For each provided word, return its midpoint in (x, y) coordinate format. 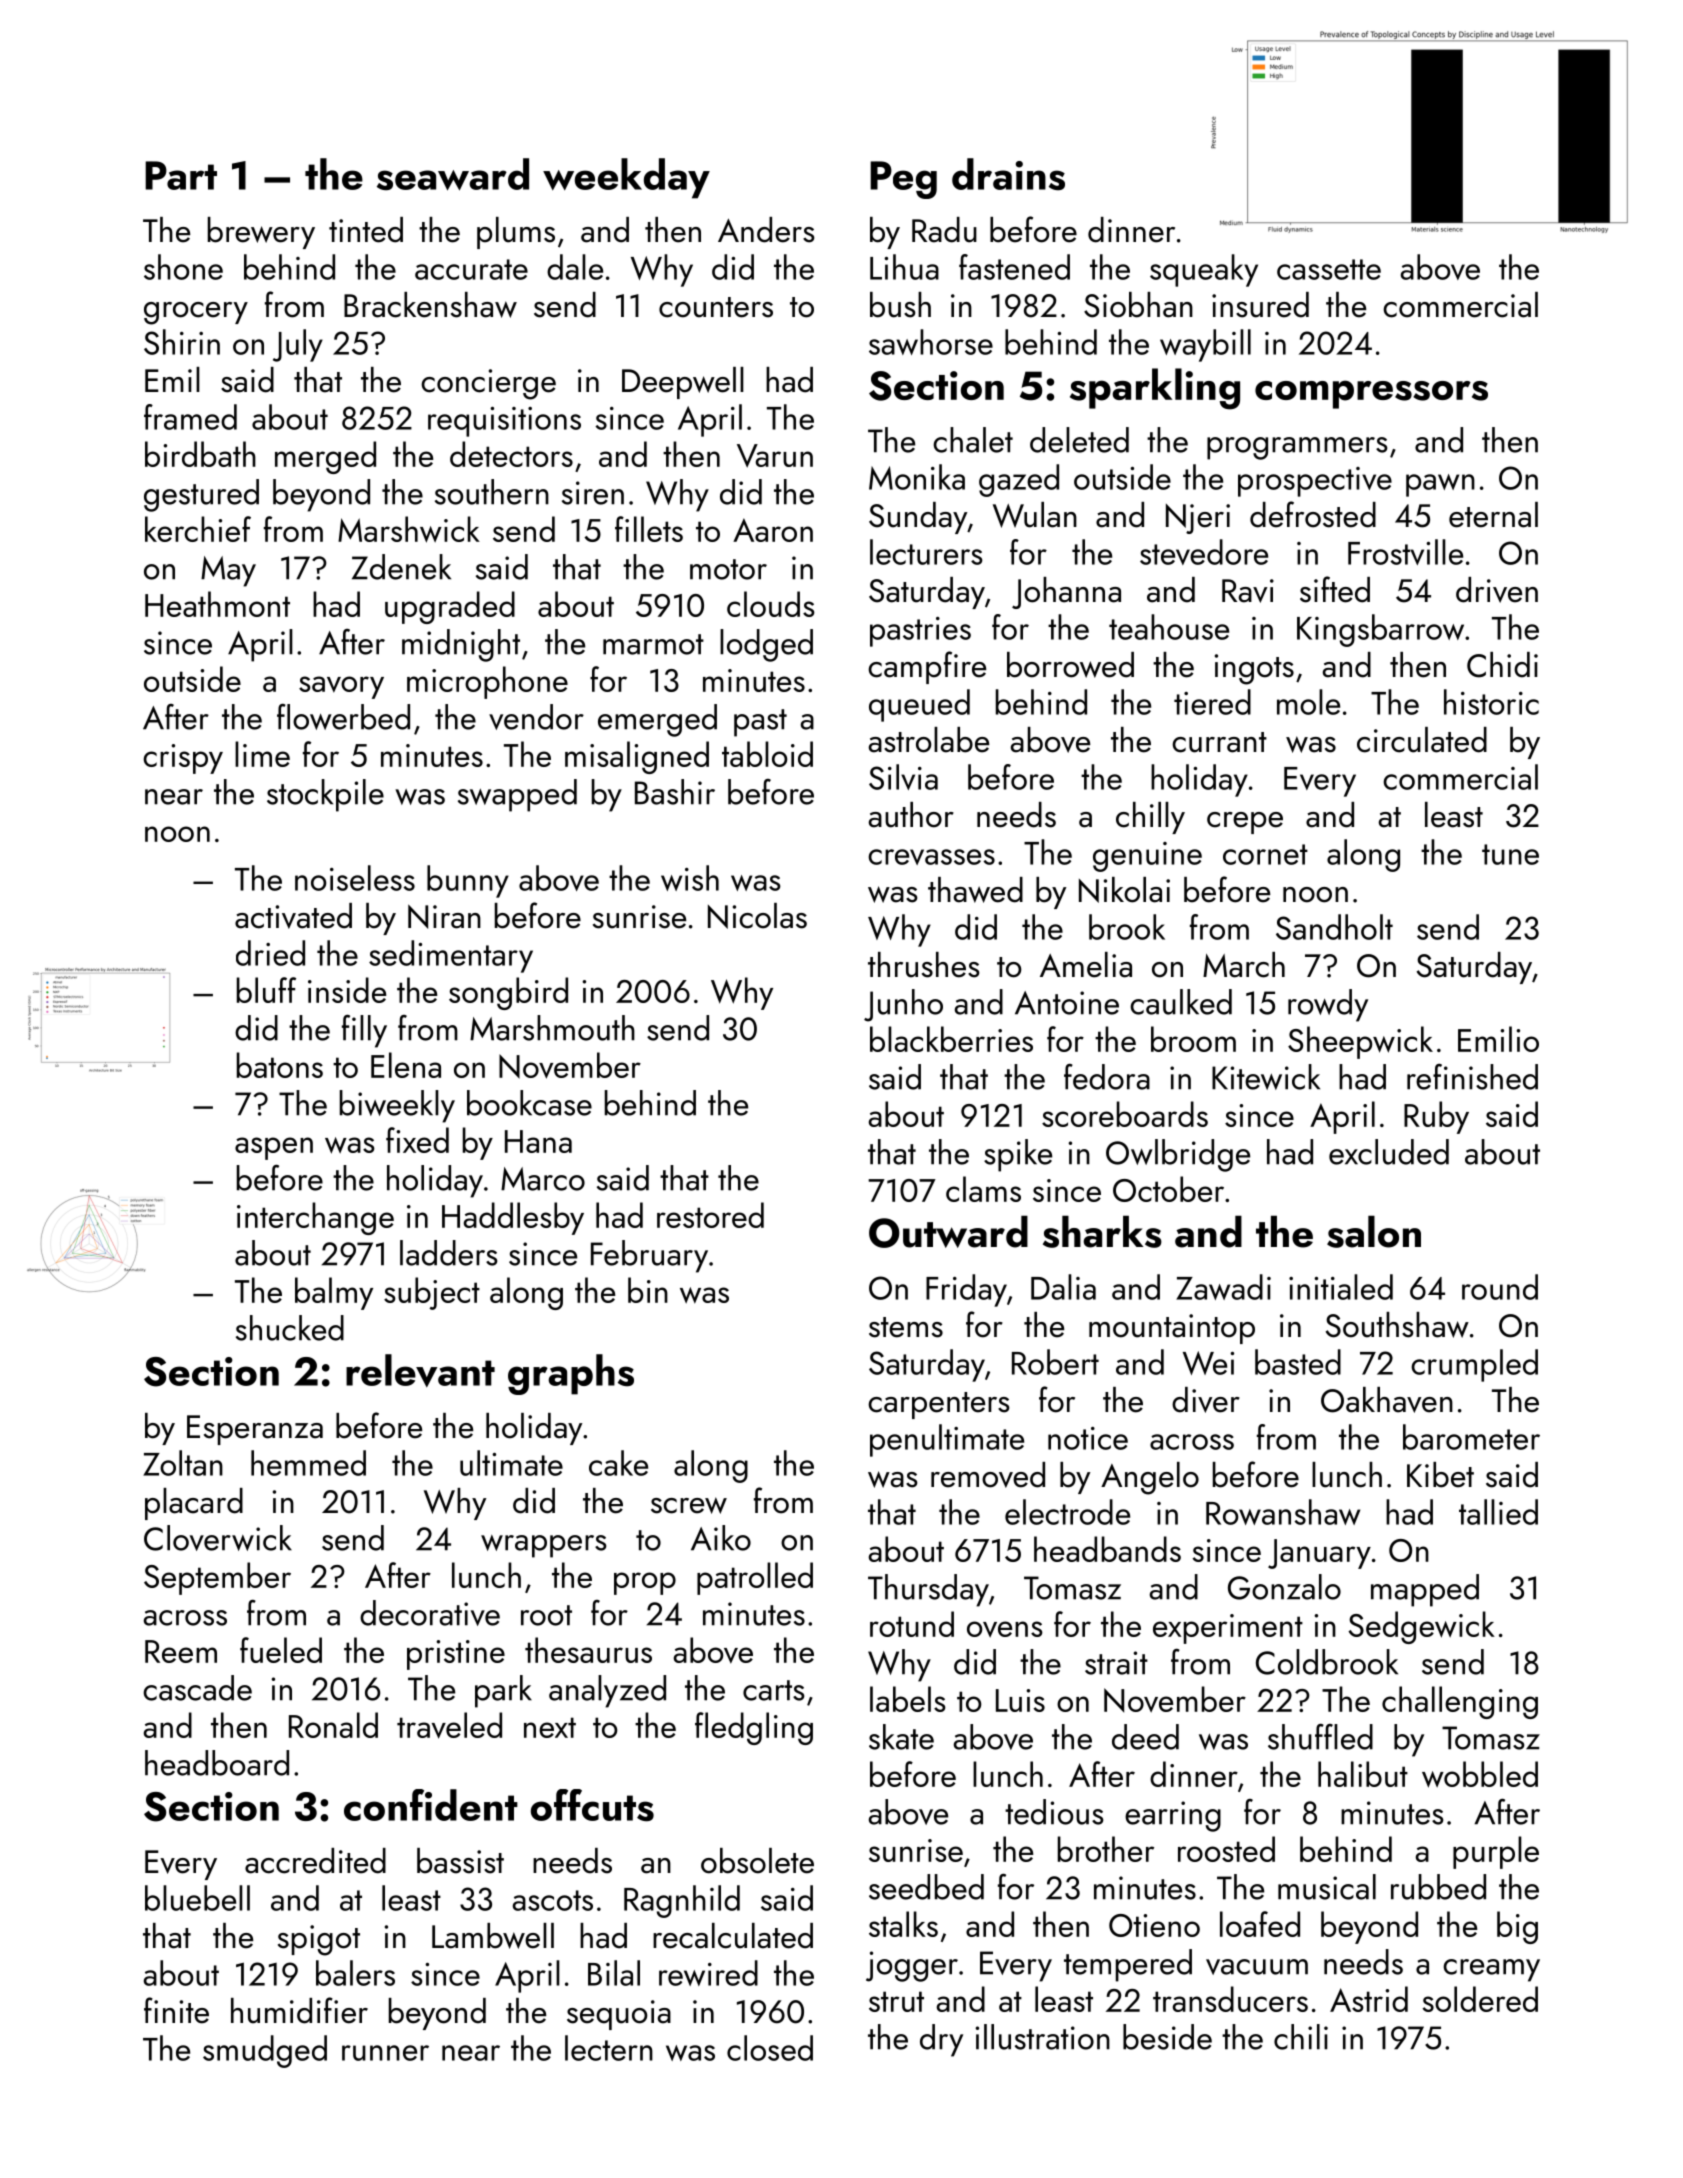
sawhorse (931, 342)
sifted (1335, 589)
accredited (315, 1861)
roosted (1226, 1849)
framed (190, 417)
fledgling (754, 1728)
